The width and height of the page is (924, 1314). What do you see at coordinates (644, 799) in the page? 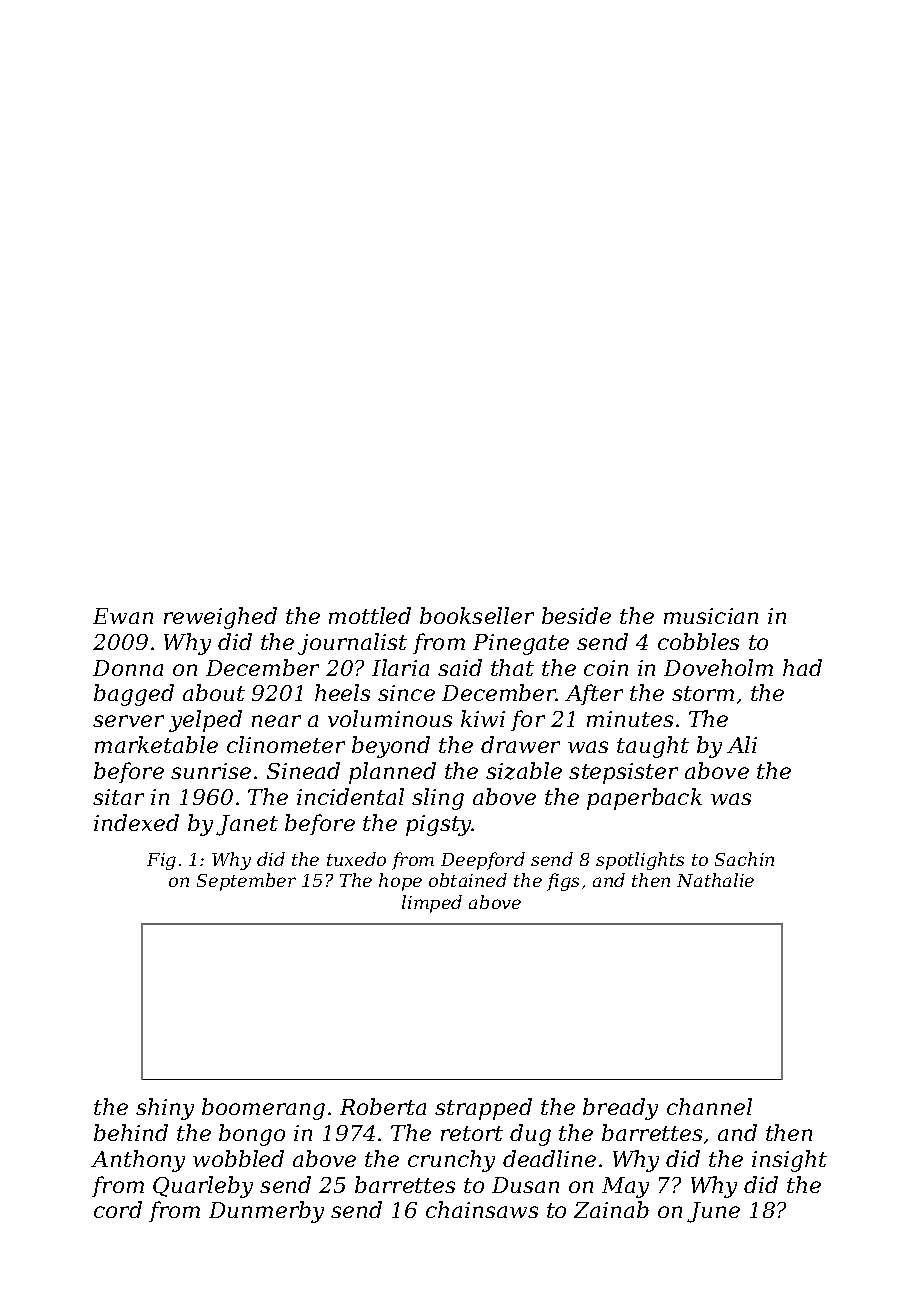
I see `paperback` at bounding box center [644, 799].
